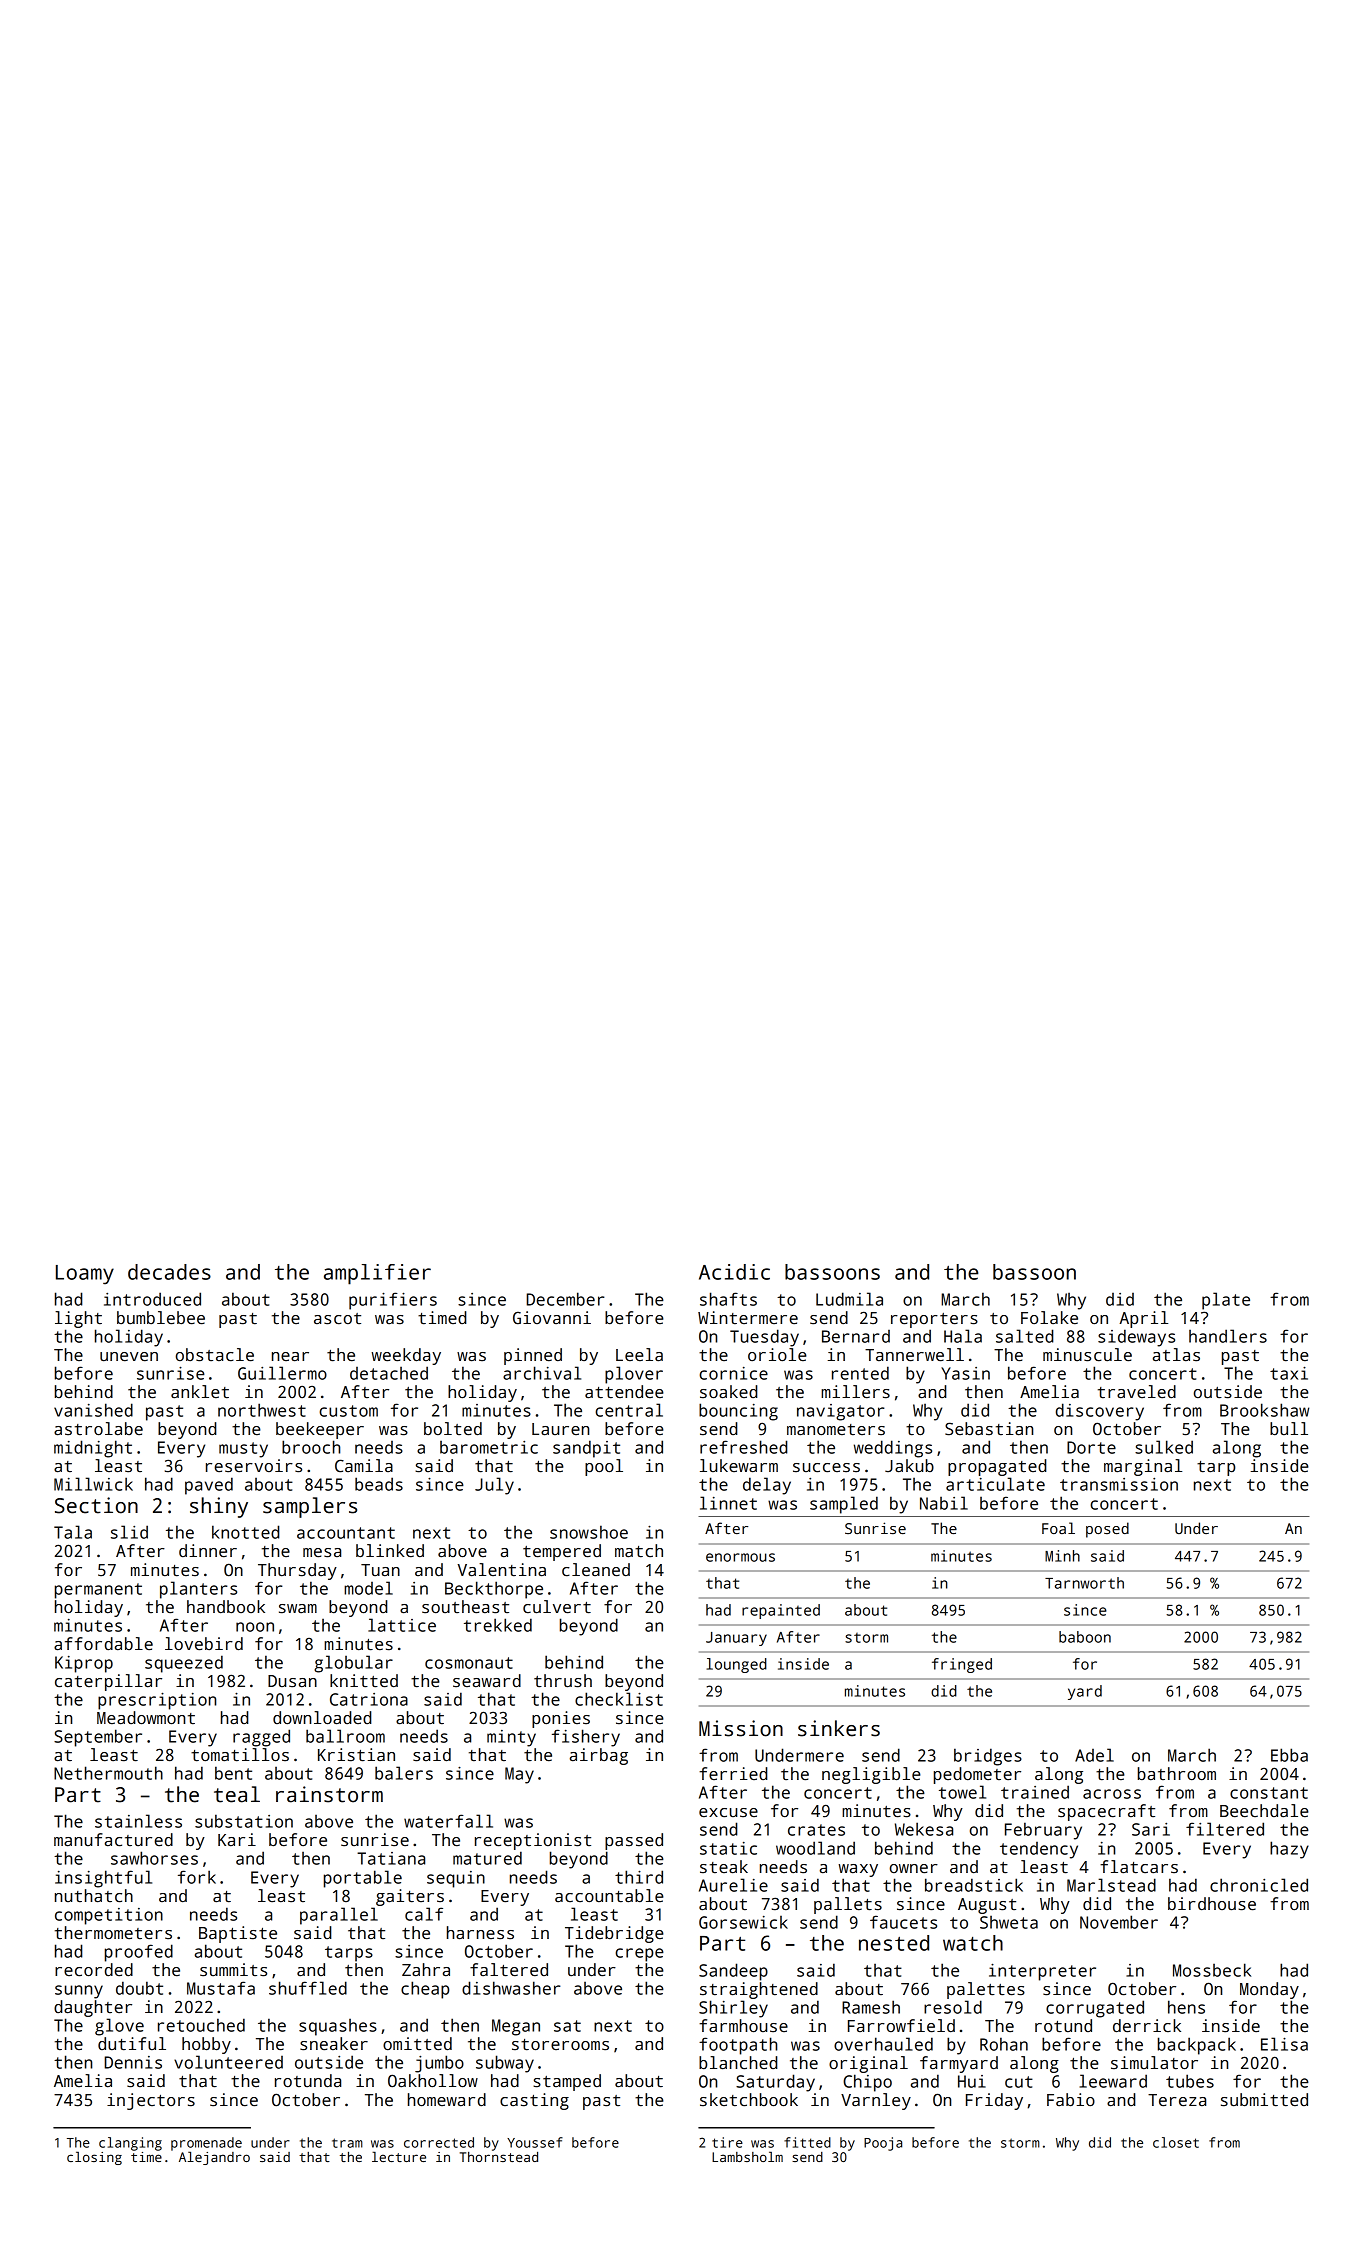 This screenshot has height=2245, width=1363. I want to click on atlas, so click(1176, 1355).
